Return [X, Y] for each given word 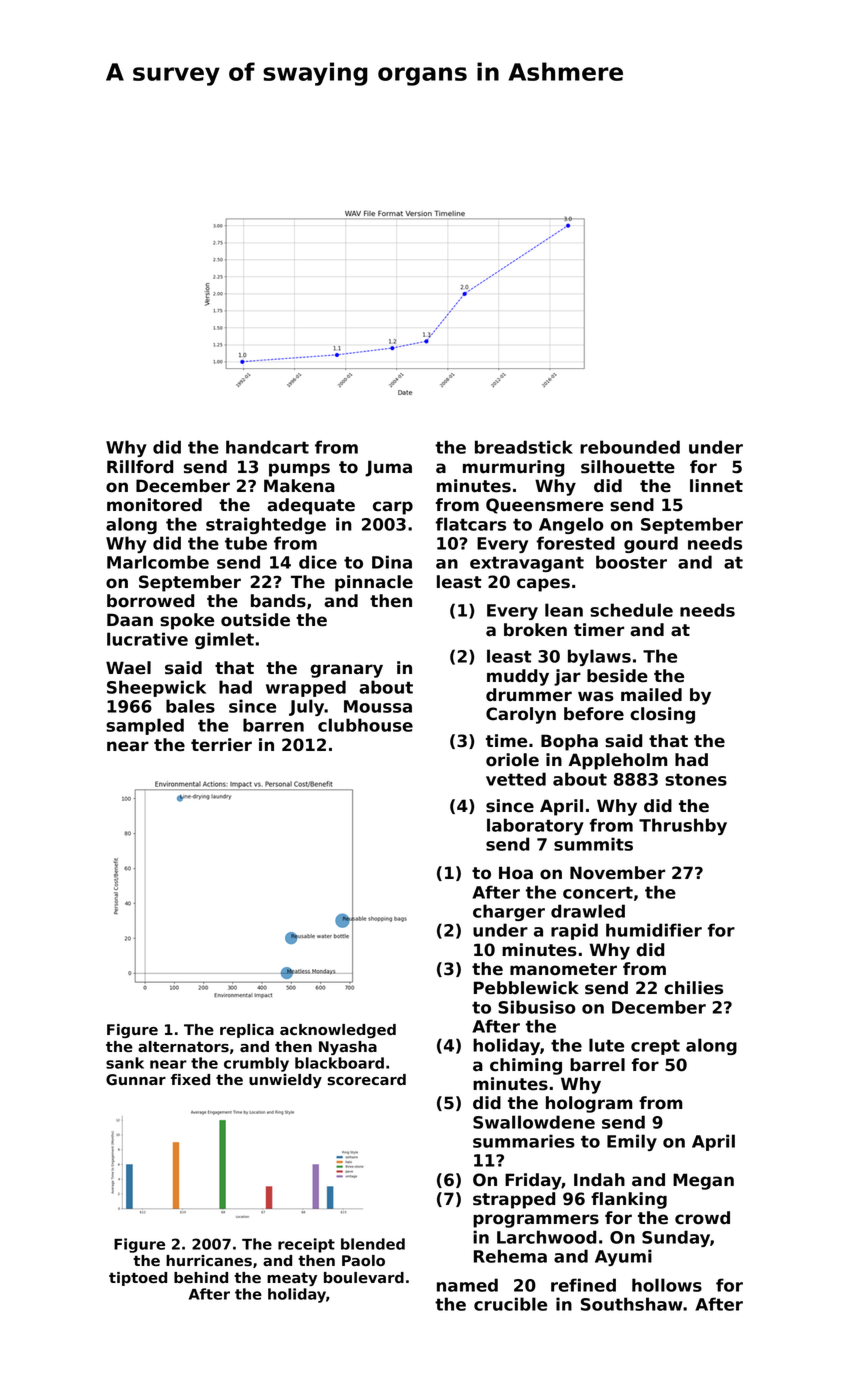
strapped [514, 1200]
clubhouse [365, 725]
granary [346, 671]
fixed [190, 1079]
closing [662, 715]
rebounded [630, 447]
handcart [267, 447]
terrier [221, 745]
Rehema [510, 1256]
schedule [631, 610]
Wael [128, 668]
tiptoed [138, 1279]
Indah [599, 1180]
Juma [388, 468]
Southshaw [632, 1304]
